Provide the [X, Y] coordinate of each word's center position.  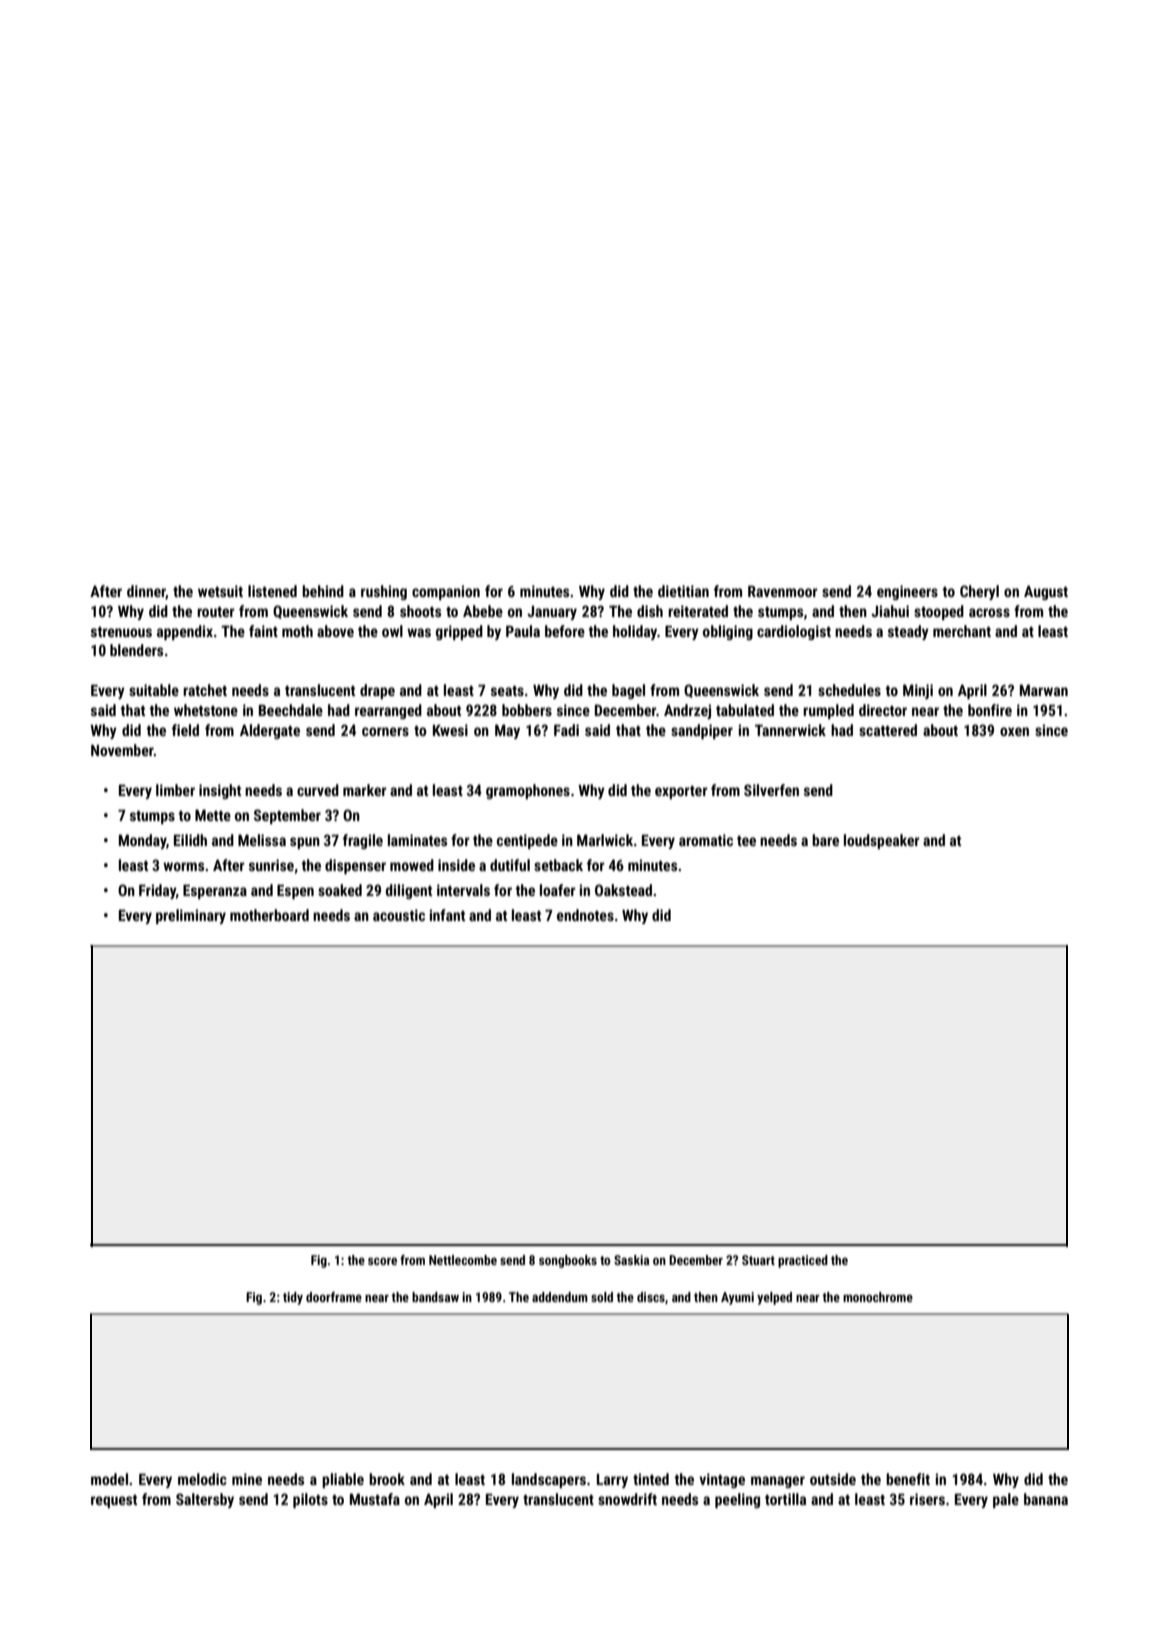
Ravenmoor [783, 591]
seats [507, 691]
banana [1046, 1499]
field [185, 730]
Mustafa [375, 1499]
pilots [310, 1500]
